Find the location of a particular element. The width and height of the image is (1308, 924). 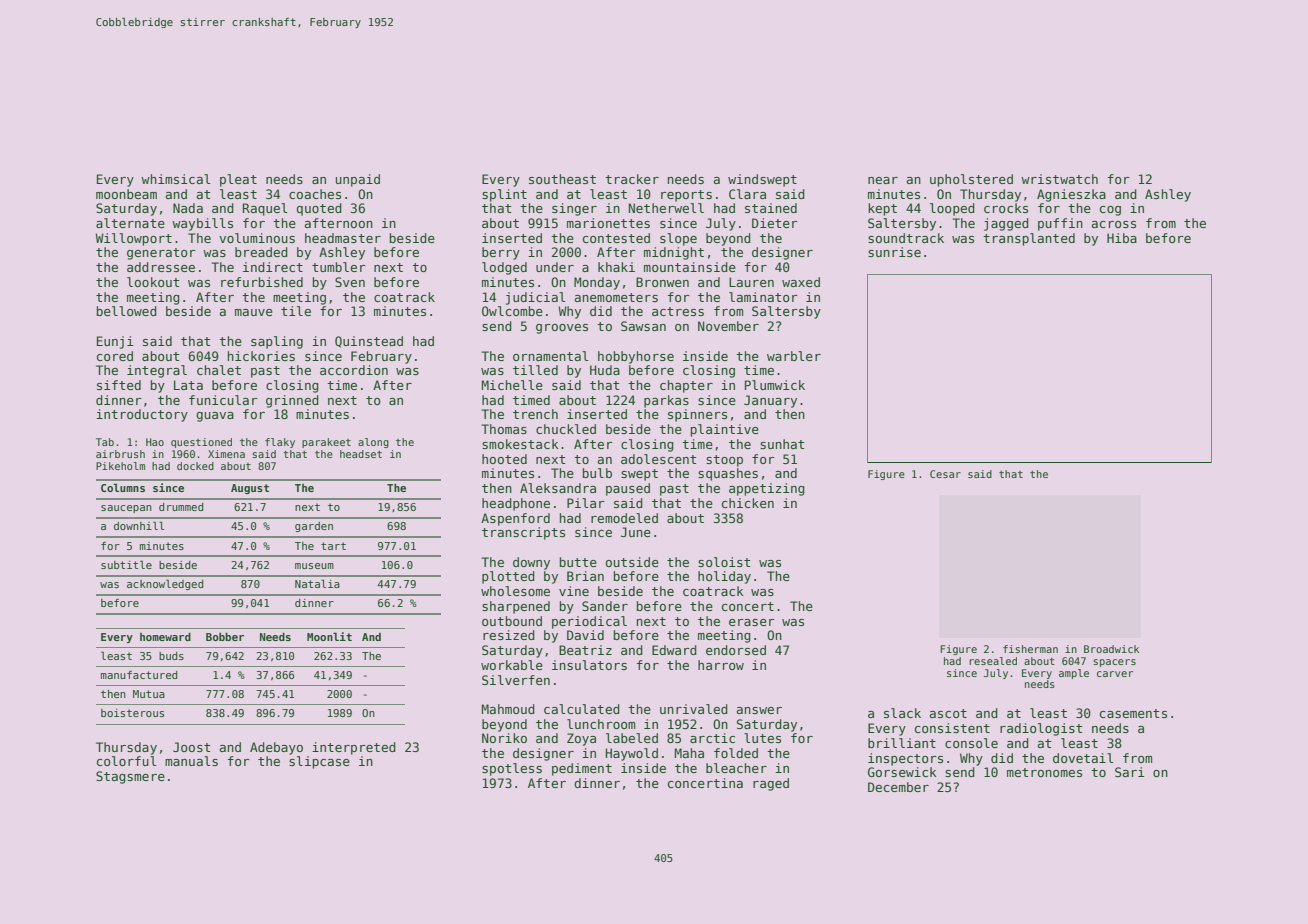

spotless is located at coordinates (512, 769).
